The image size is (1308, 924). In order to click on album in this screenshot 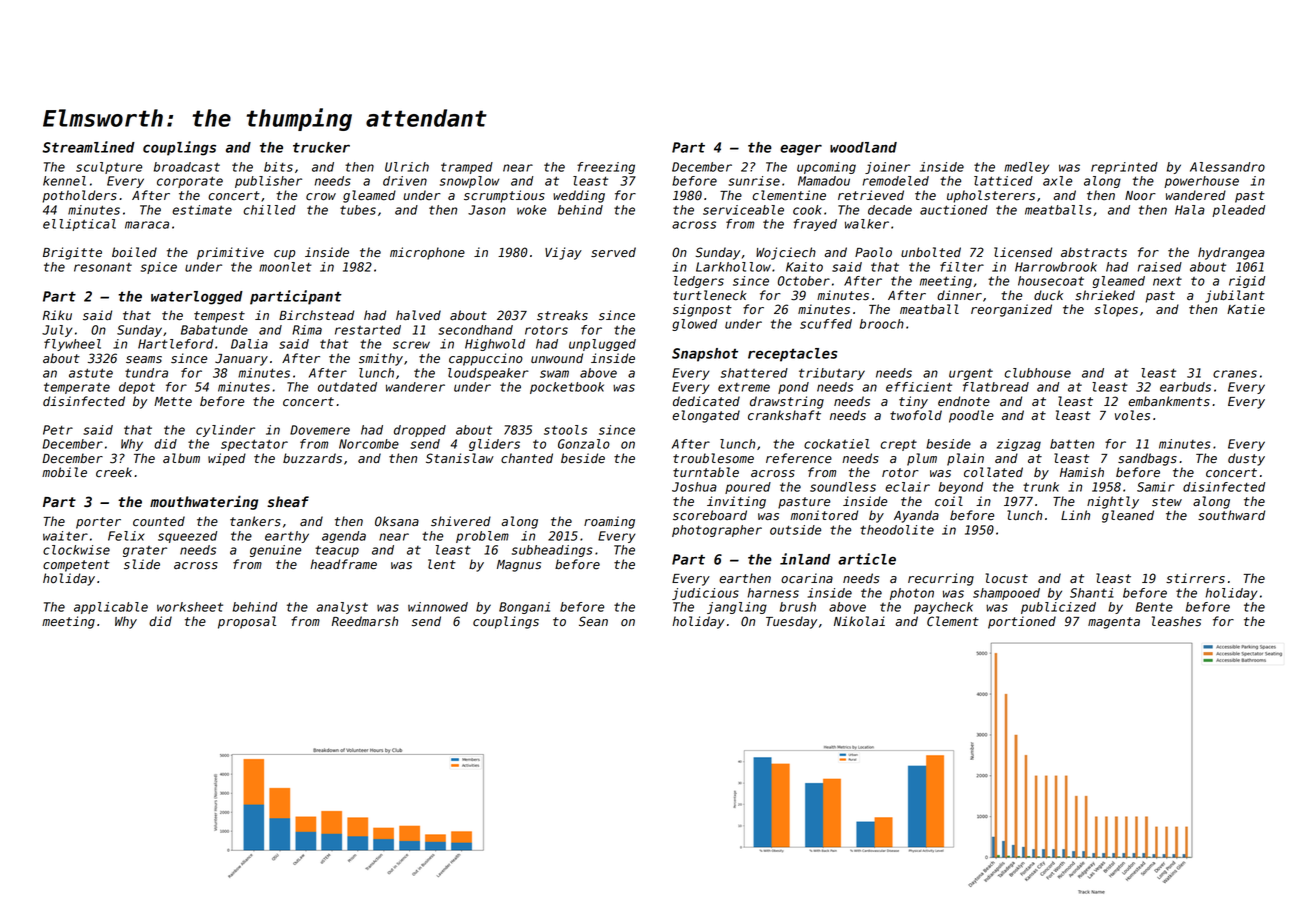, I will do `click(181, 458)`.
